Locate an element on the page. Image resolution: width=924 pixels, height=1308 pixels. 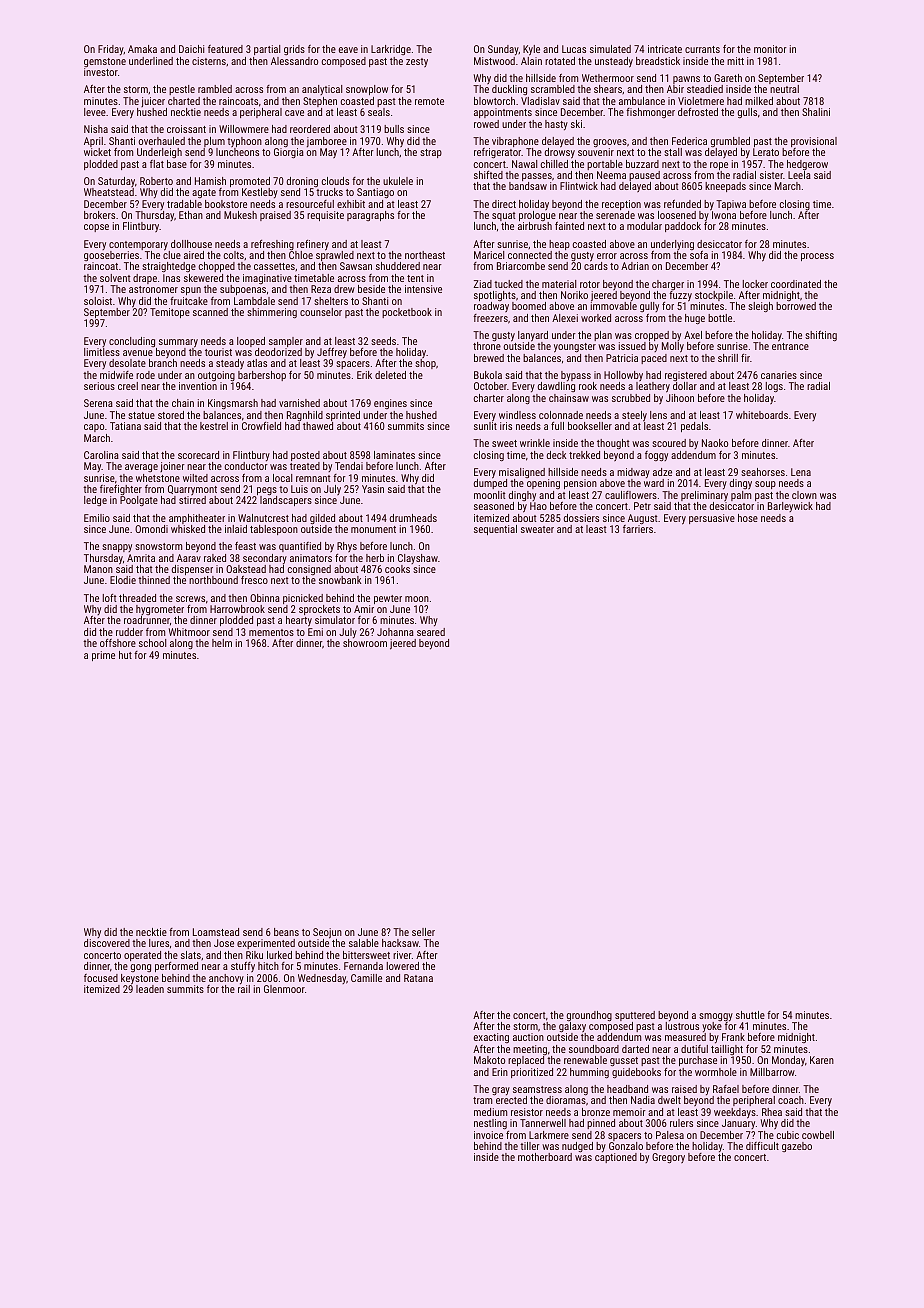
hacksaw is located at coordinates (400, 943).
